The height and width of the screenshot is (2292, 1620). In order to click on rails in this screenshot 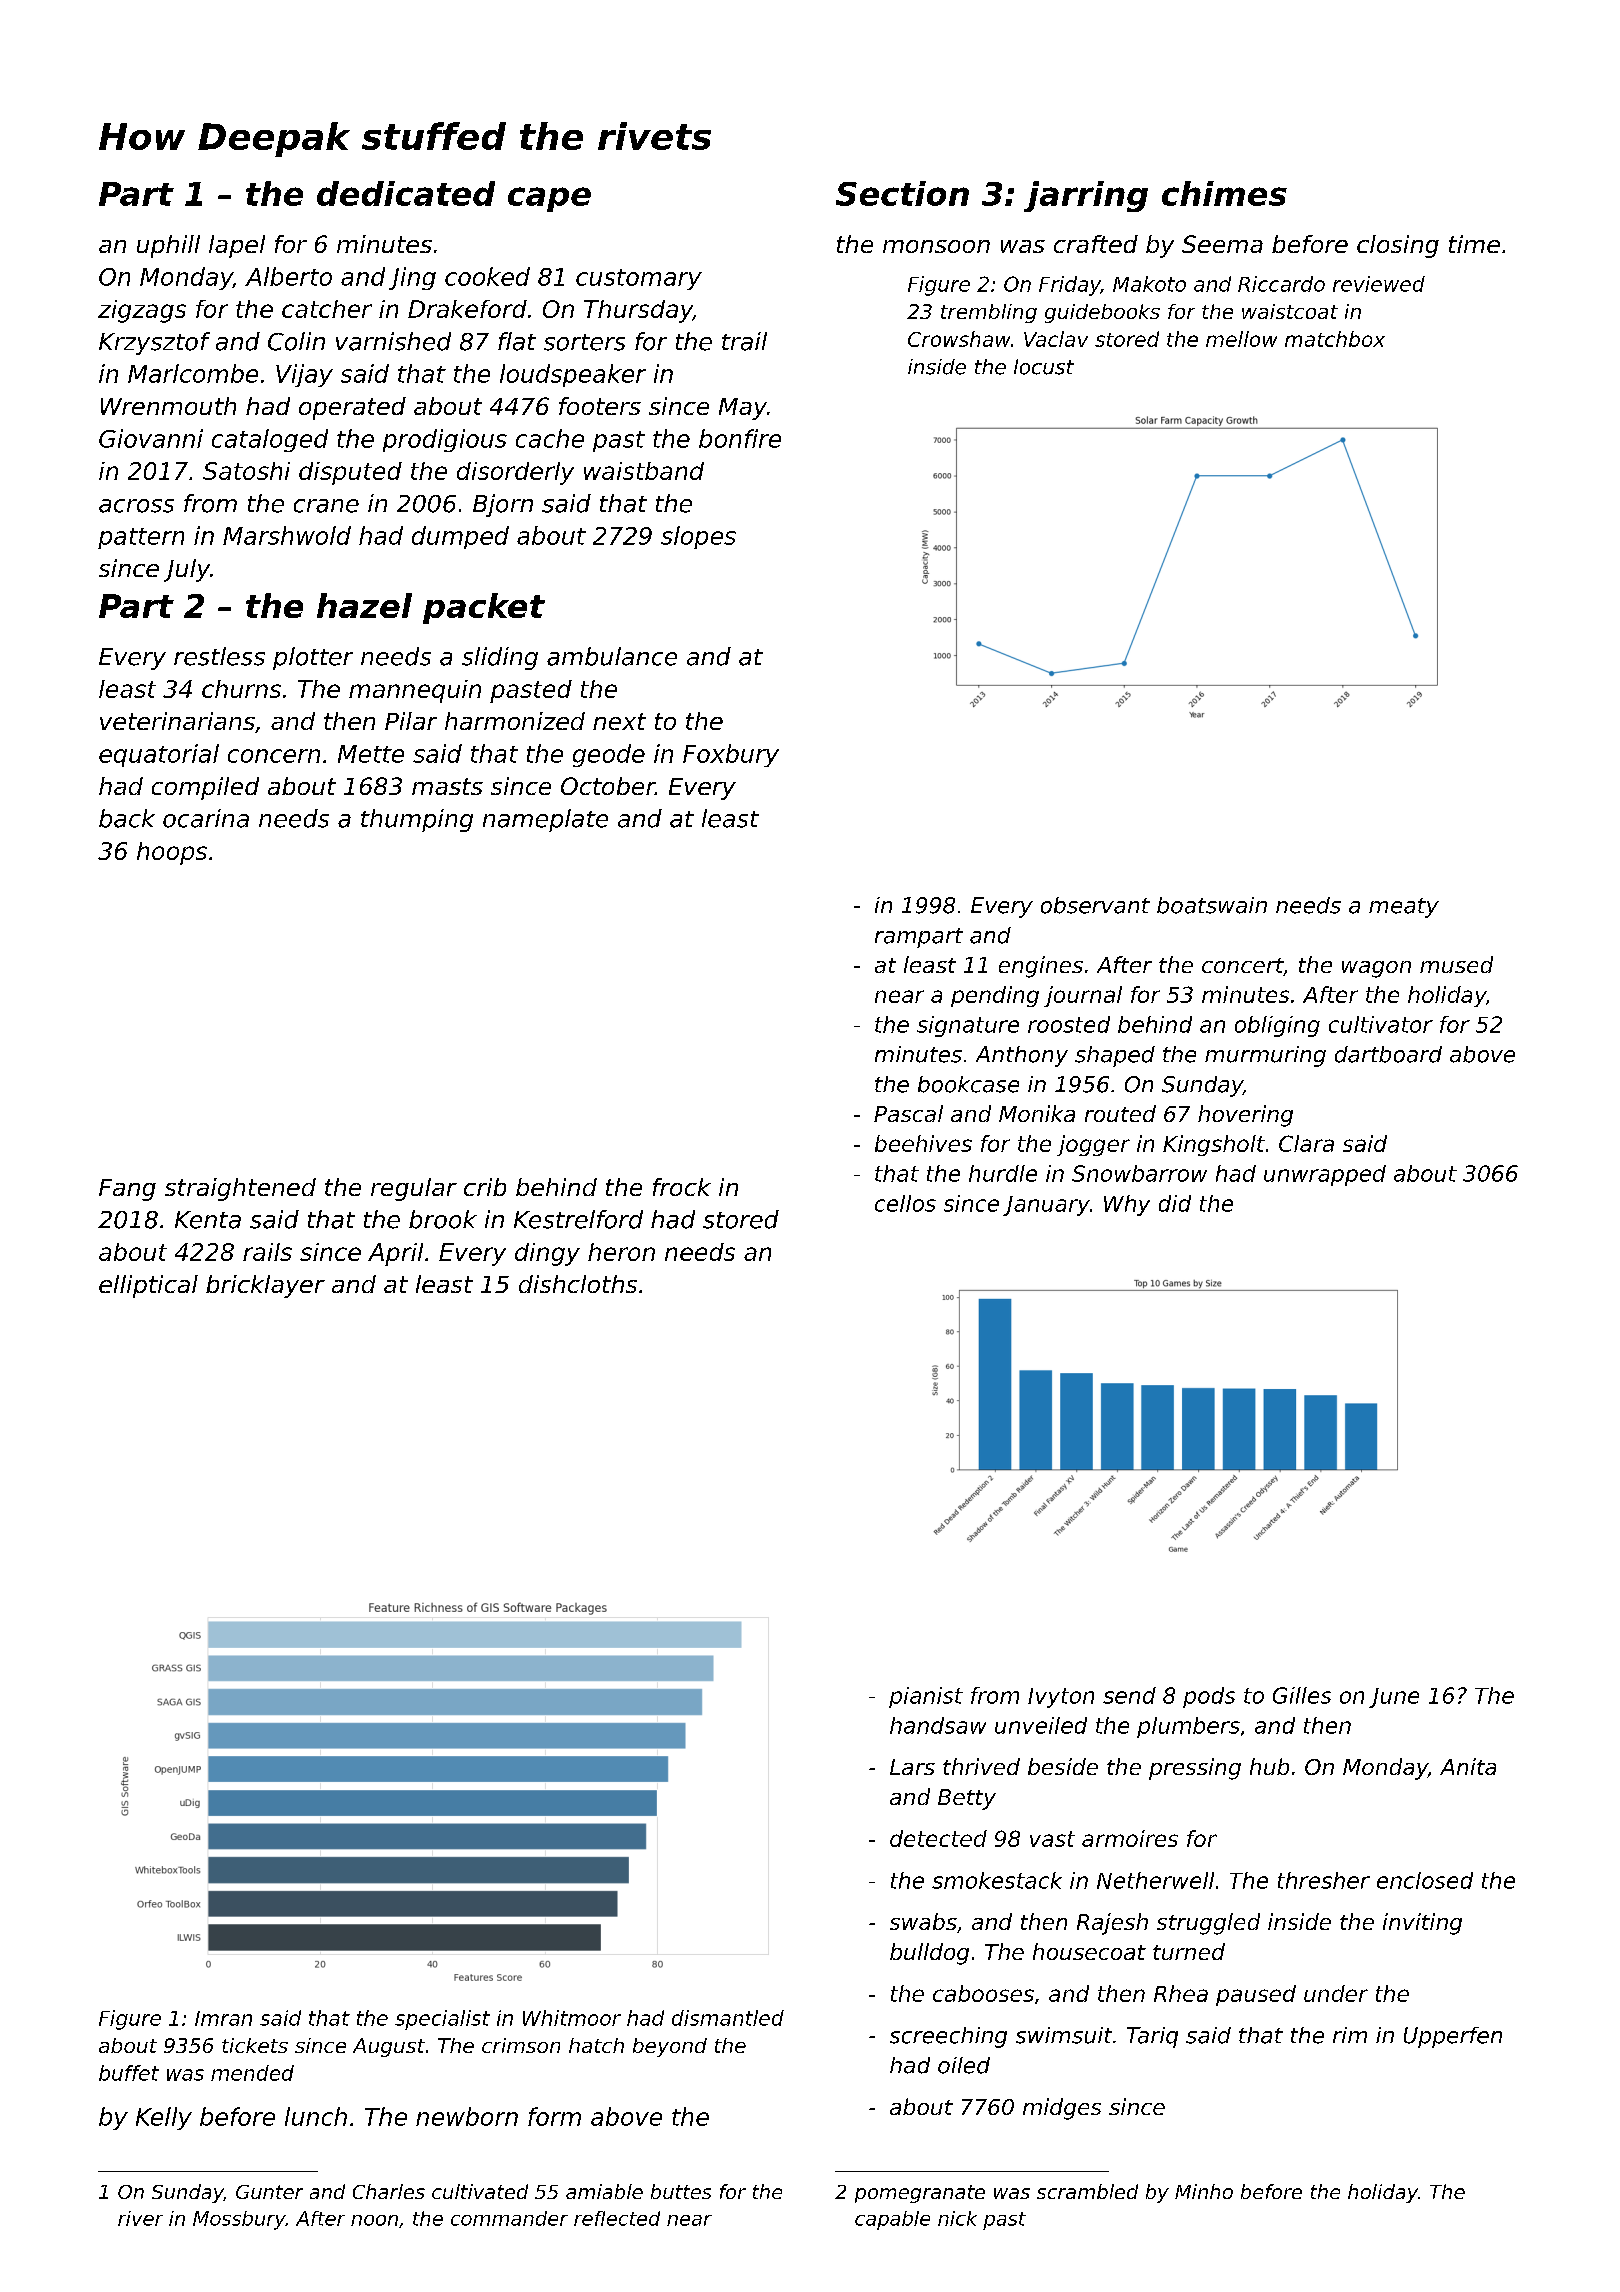, I will do `click(267, 1252)`.
